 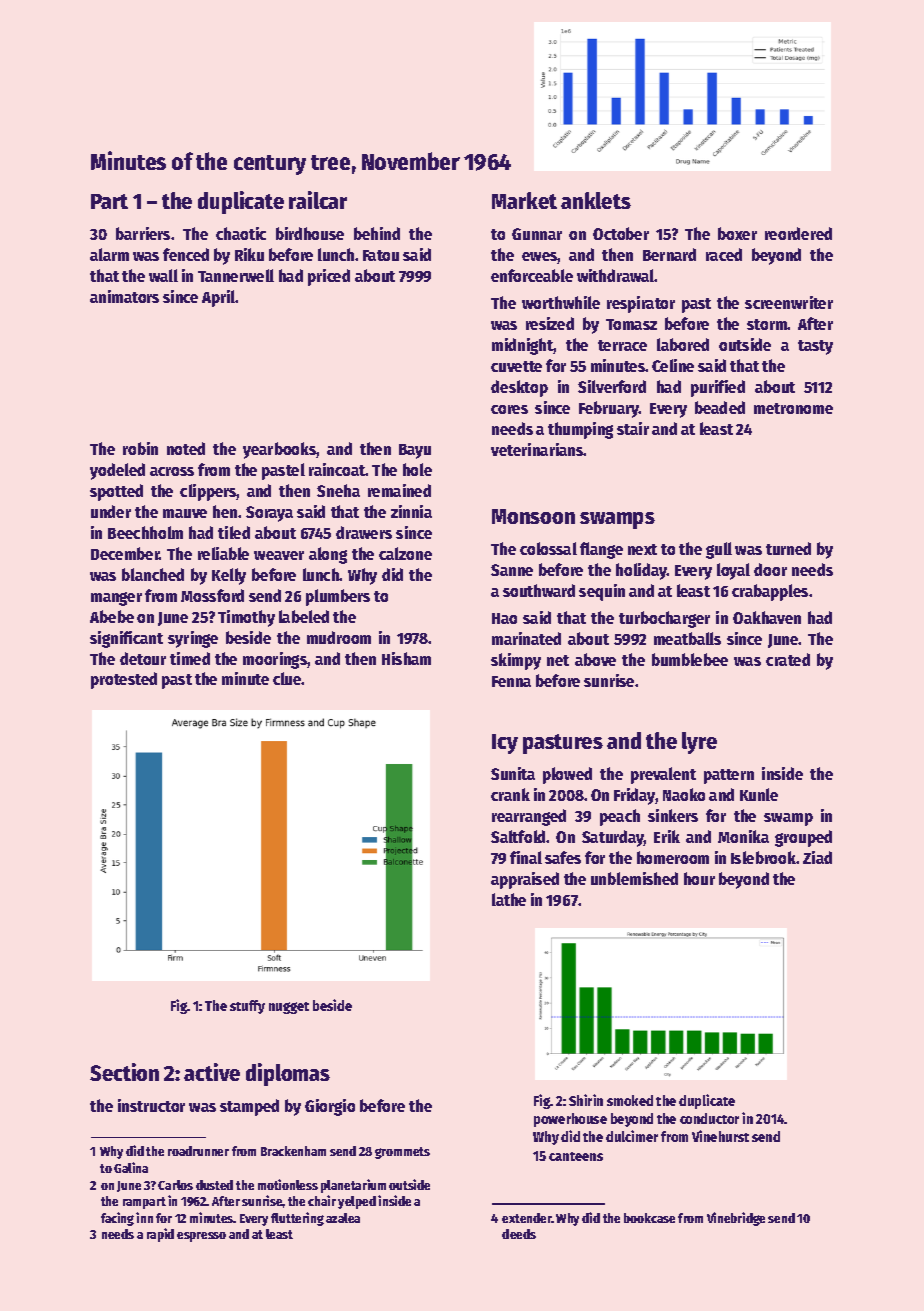 I want to click on Hisham, so click(x=406, y=658).
